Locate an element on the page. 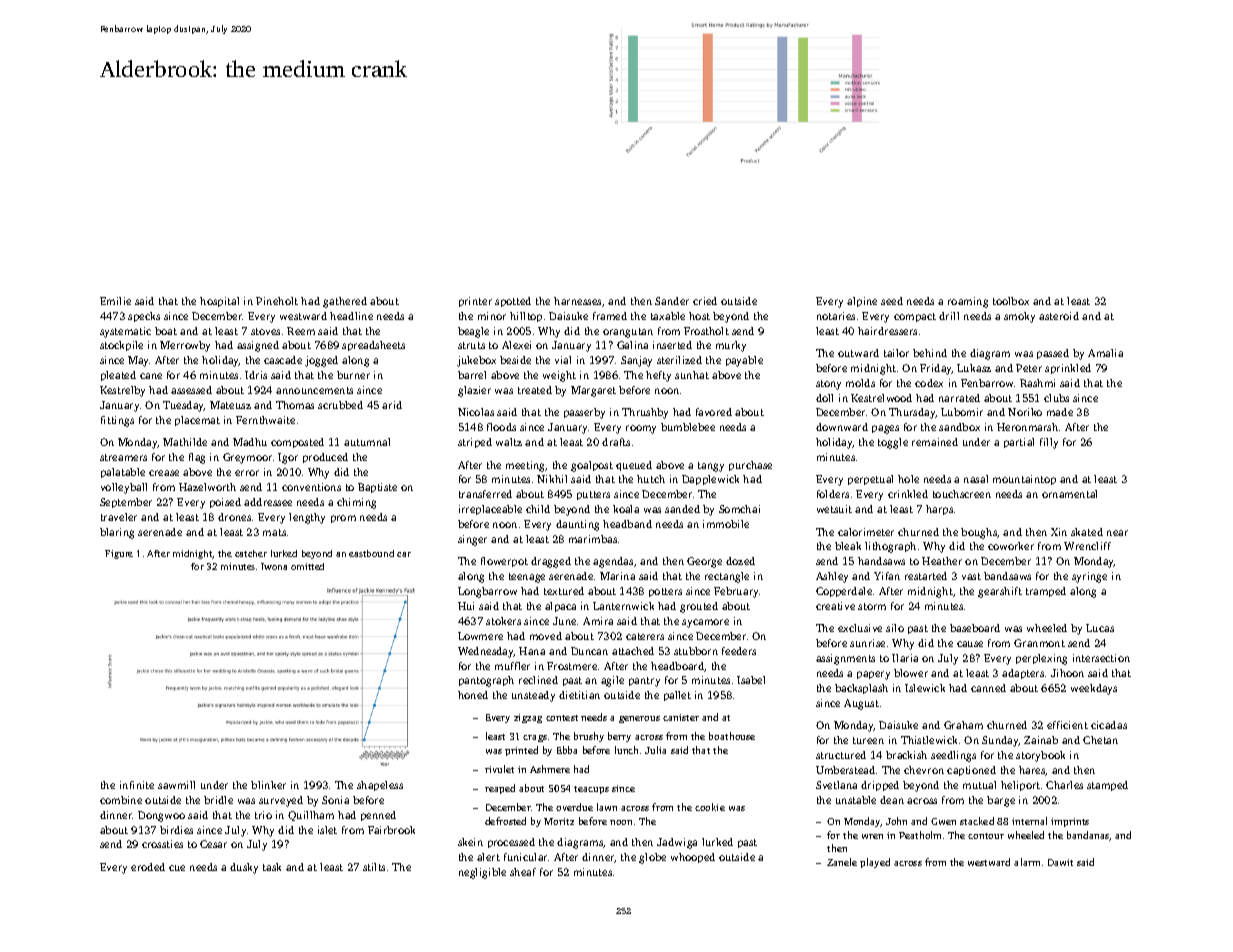  storybook is located at coordinates (1040, 756).
